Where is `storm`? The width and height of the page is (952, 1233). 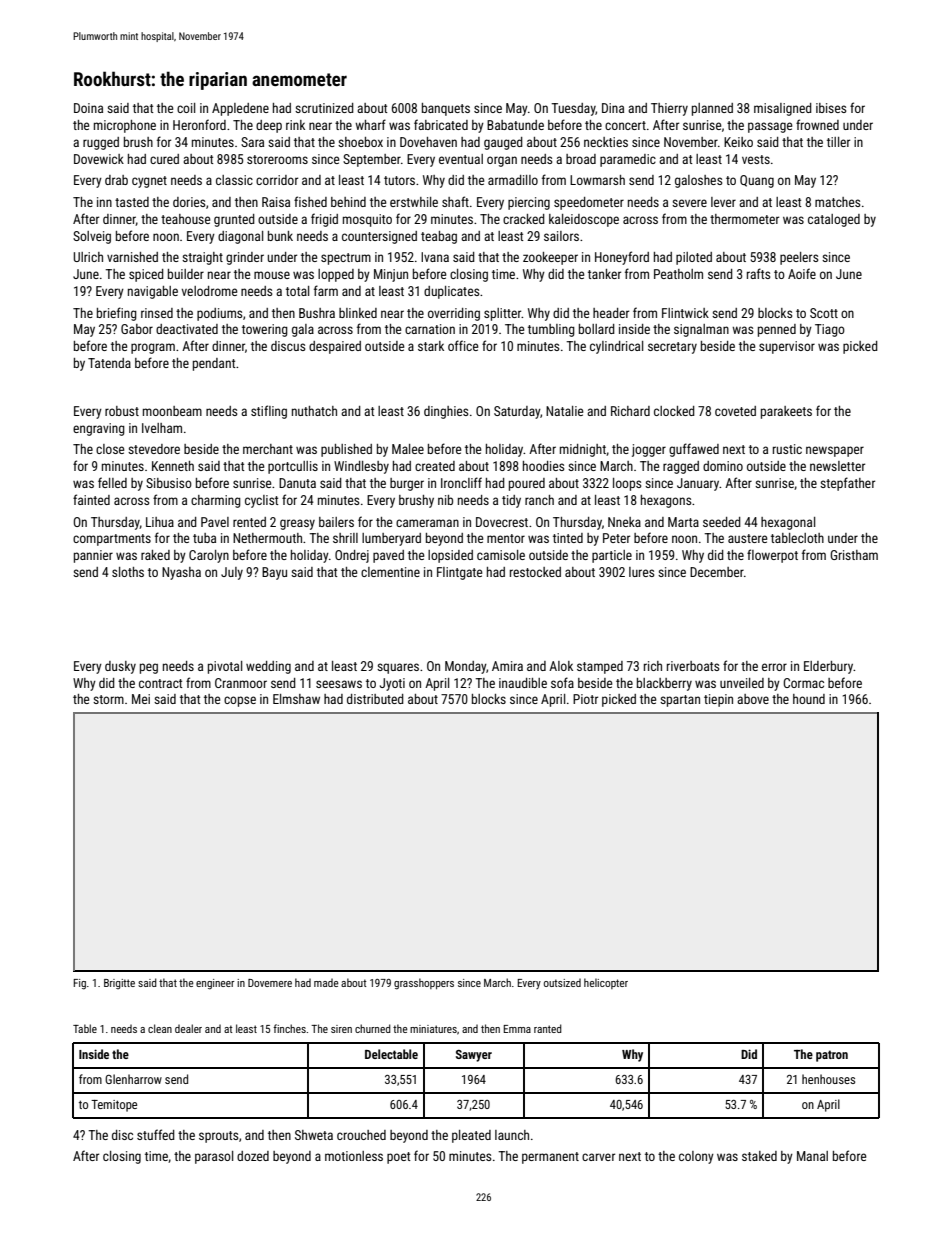
storm is located at coordinates (108, 699).
